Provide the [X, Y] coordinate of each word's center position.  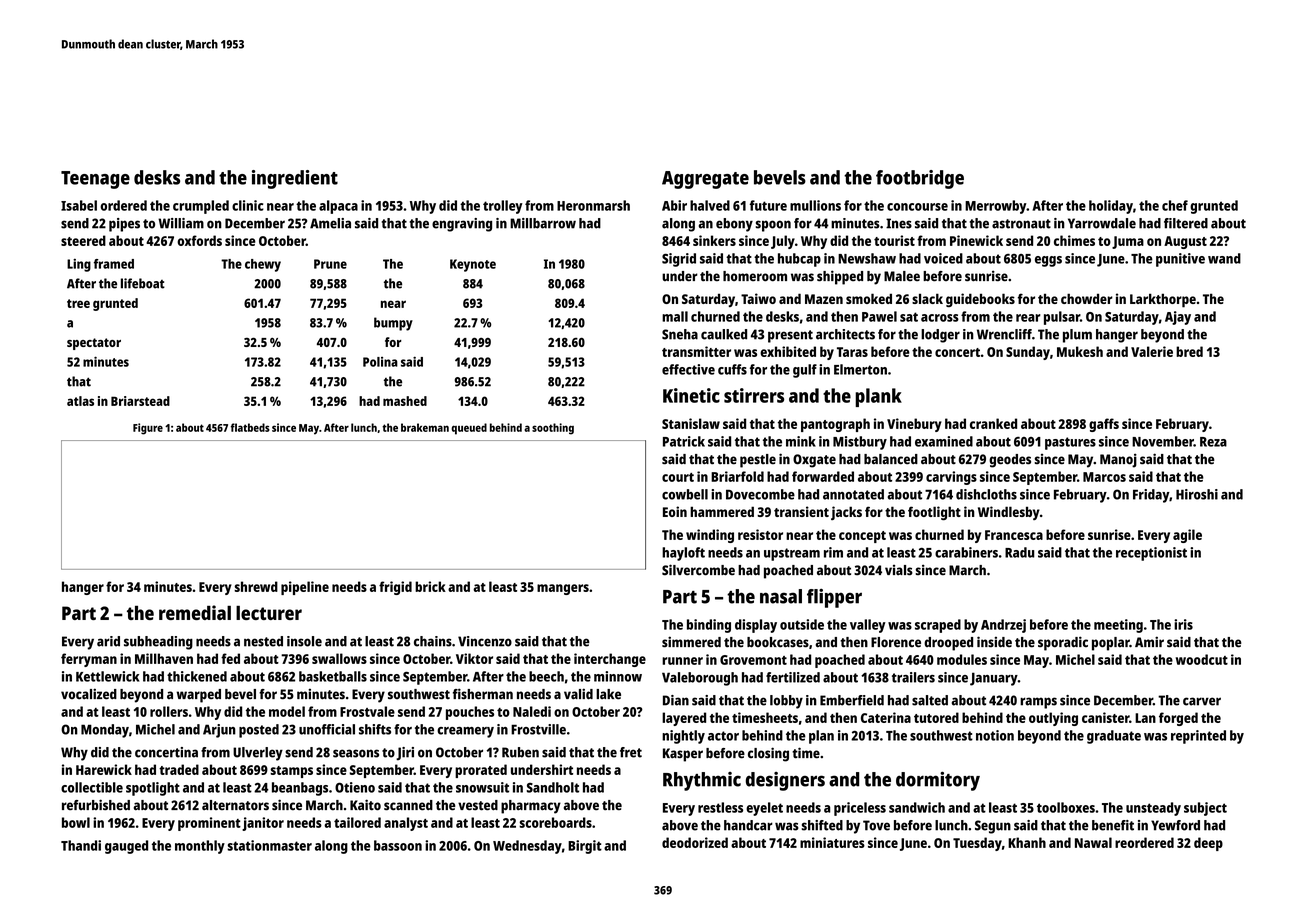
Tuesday [977, 844]
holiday [1111, 207]
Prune [330, 264]
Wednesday [527, 847]
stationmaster [269, 845]
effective [688, 369]
